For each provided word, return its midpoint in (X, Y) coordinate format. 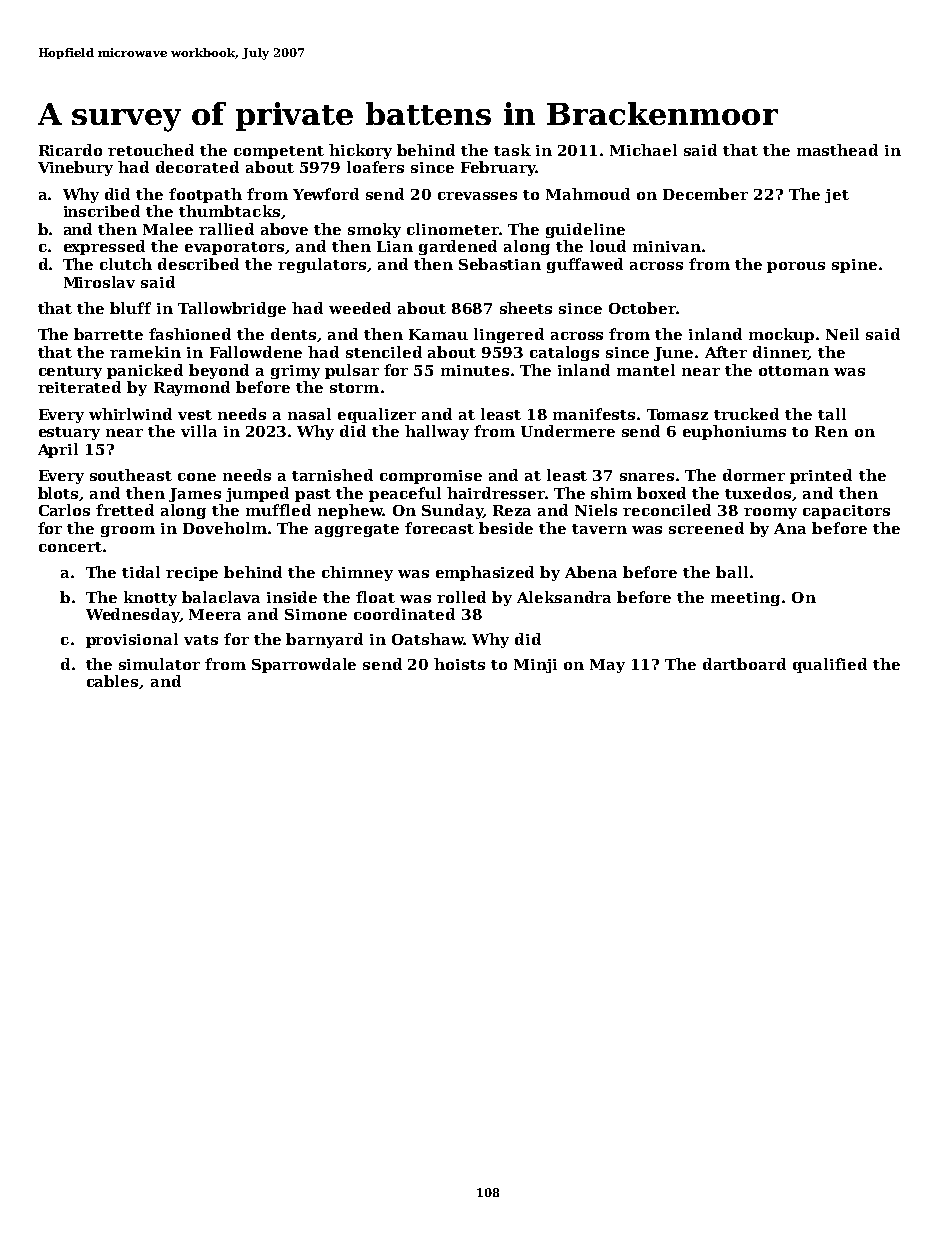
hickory (360, 151)
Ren (831, 431)
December (705, 194)
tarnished (332, 475)
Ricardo (70, 150)
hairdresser (496, 493)
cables (112, 681)
